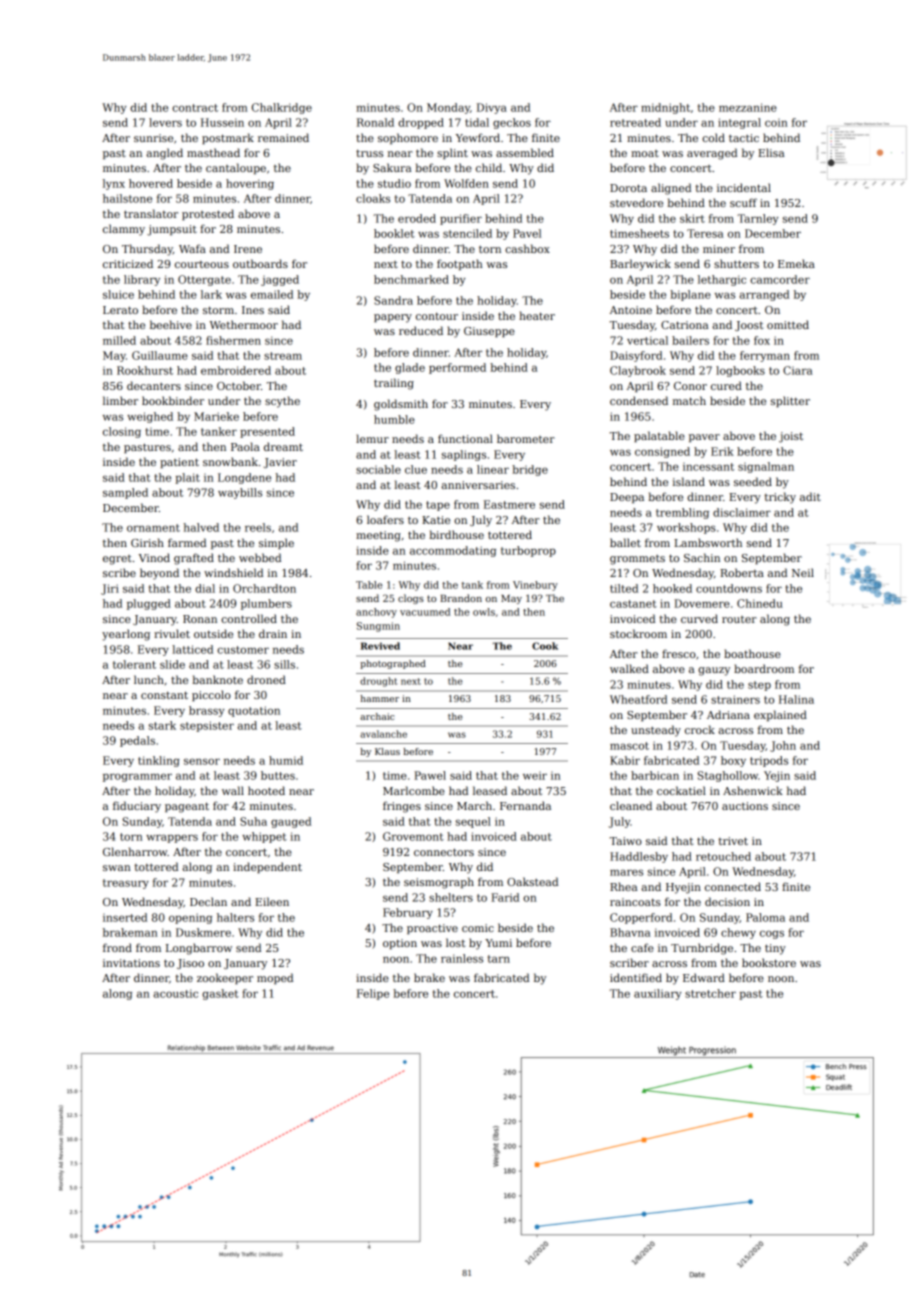  What do you see at coordinates (635, 122) in the screenshot?
I see `retreated` at bounding box center [635, 122].
